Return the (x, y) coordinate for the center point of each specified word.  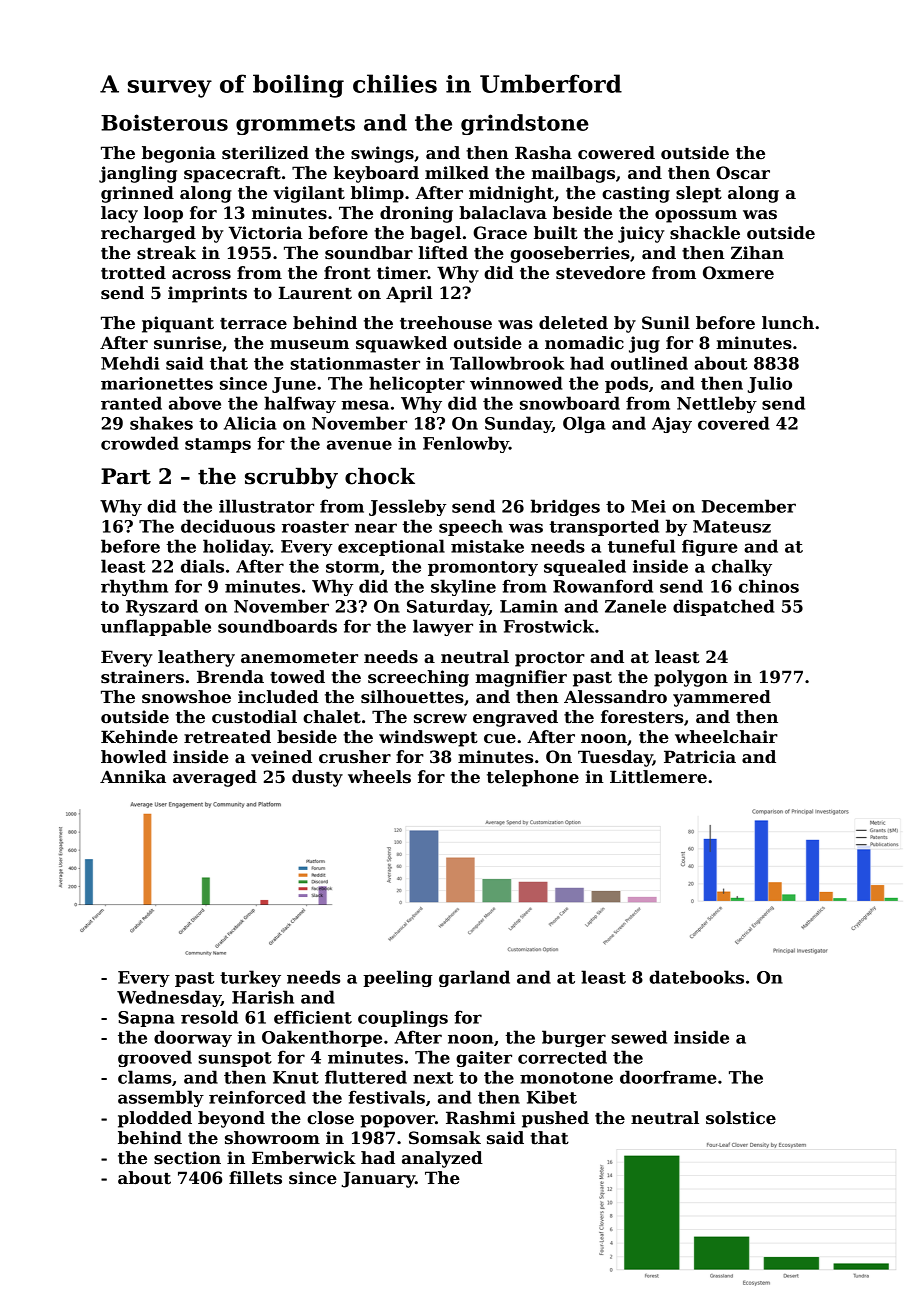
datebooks (696, 977)
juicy (641, 234)
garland (474, 978)
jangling (138, 174)
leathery (196, 658)
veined (281, 757)
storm (353, 567)
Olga (584, 424)
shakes (161, 423)
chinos (769, 586)
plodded (155, 1119)
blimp (377, 194)
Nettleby (717, 404)
